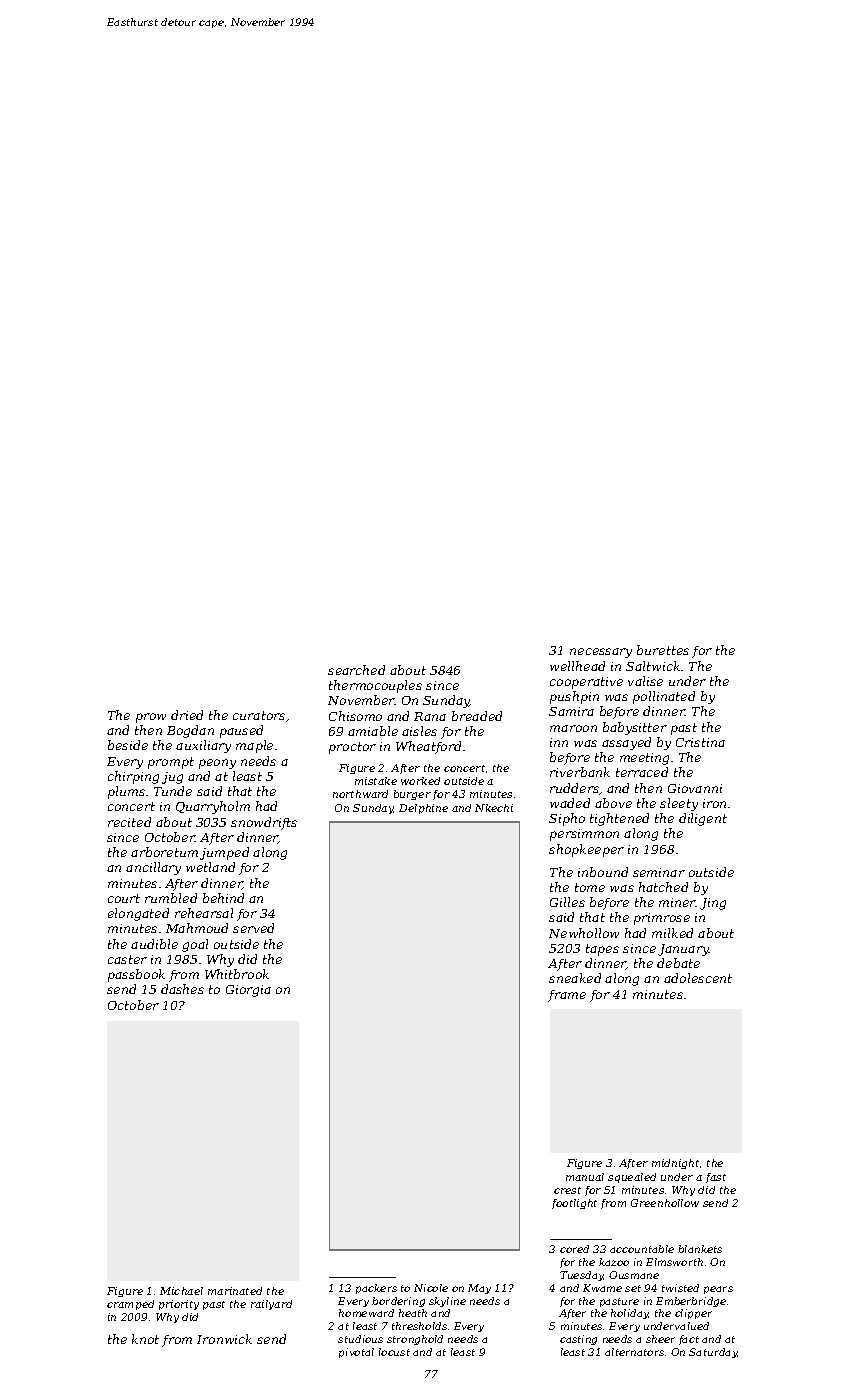 The width and height of the screenshot is (849, 1400). What do you see at coordinates (182, 989) in the screenshot?
I see `dashes` at bounding box center [182, 989].
